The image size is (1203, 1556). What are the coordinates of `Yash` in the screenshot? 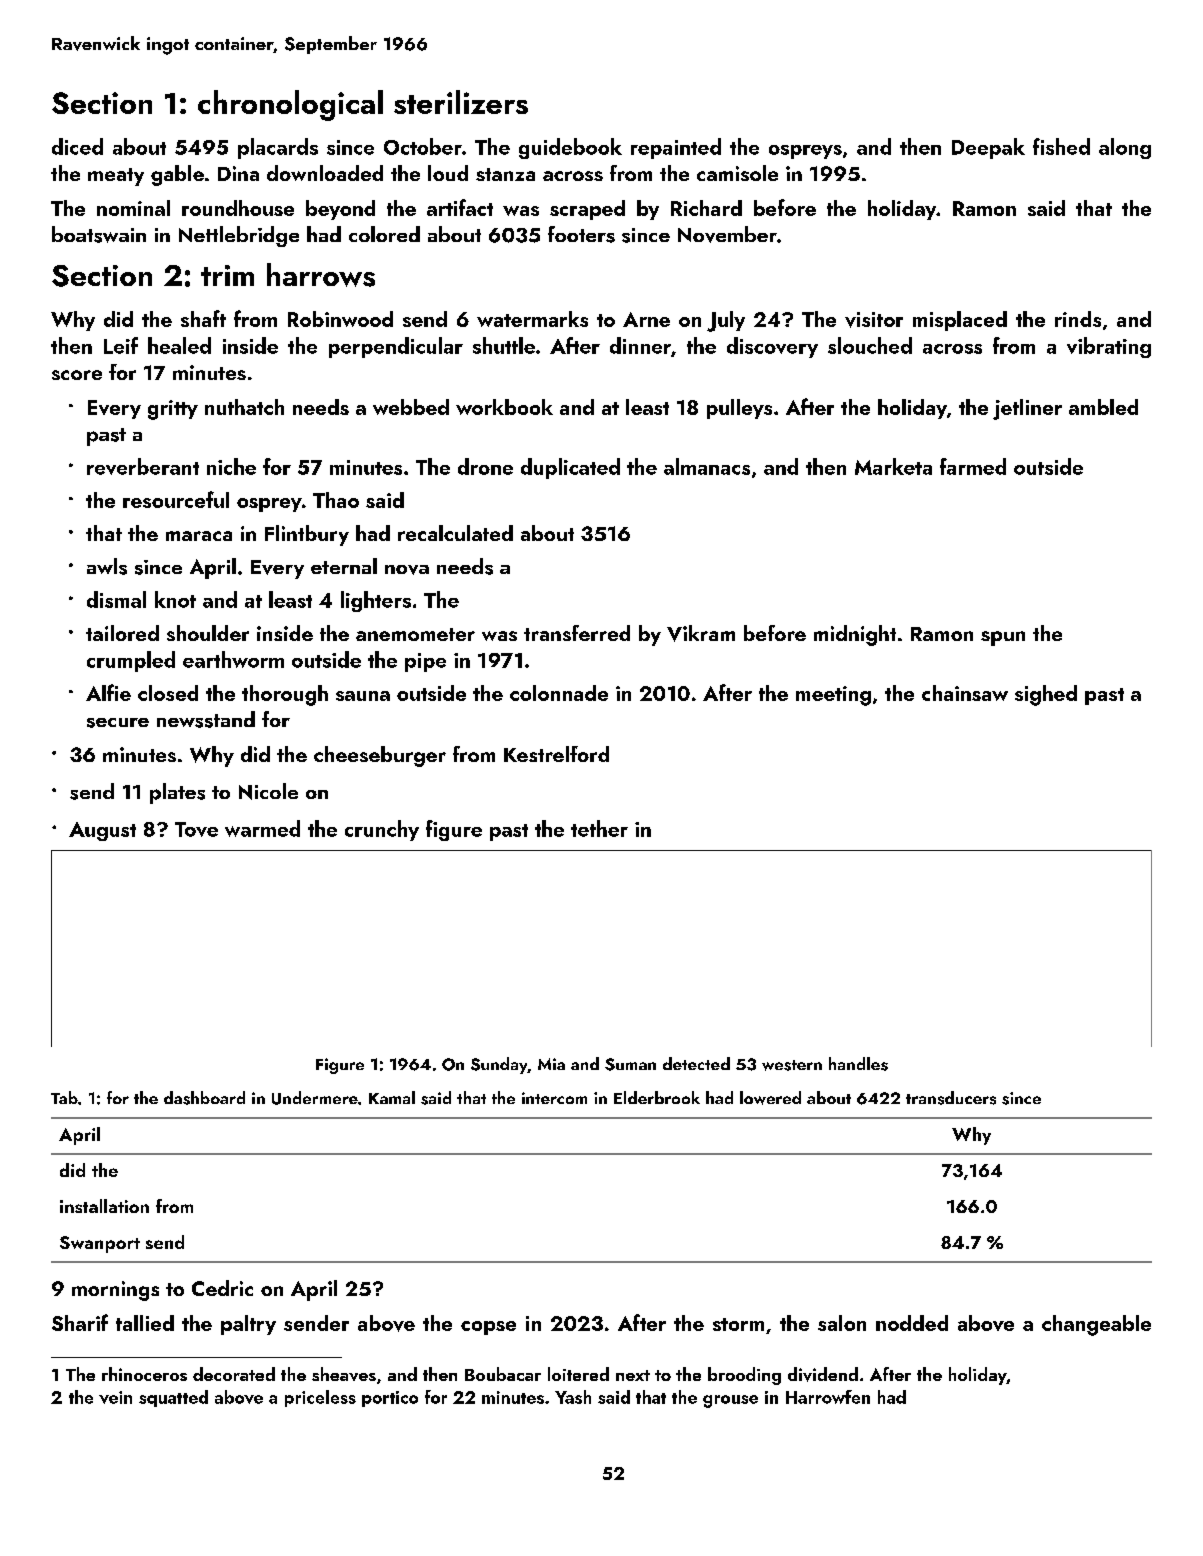 It's located at (573, 1397).
